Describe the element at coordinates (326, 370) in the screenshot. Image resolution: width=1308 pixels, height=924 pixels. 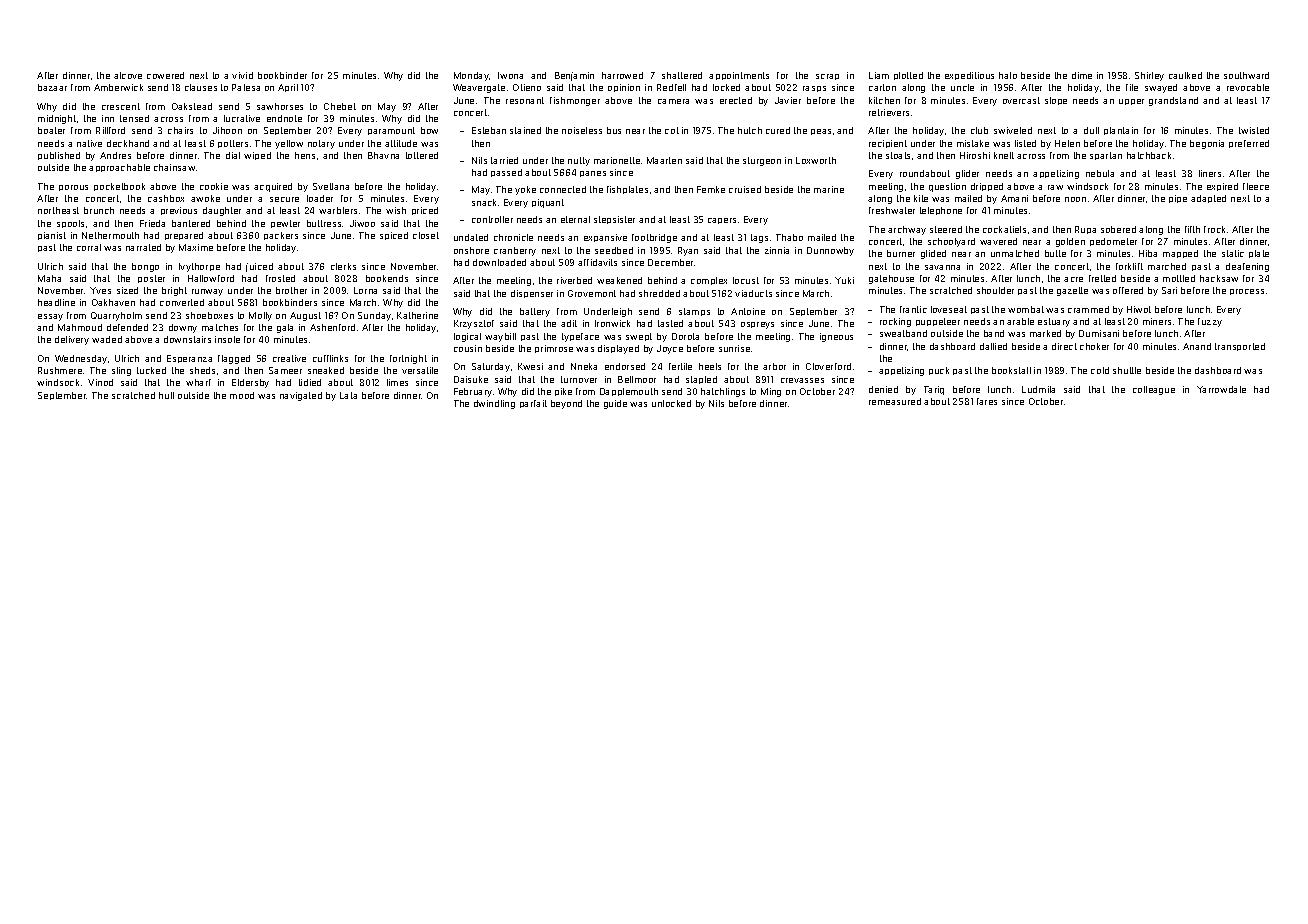
I see `sneaked` at that location.
